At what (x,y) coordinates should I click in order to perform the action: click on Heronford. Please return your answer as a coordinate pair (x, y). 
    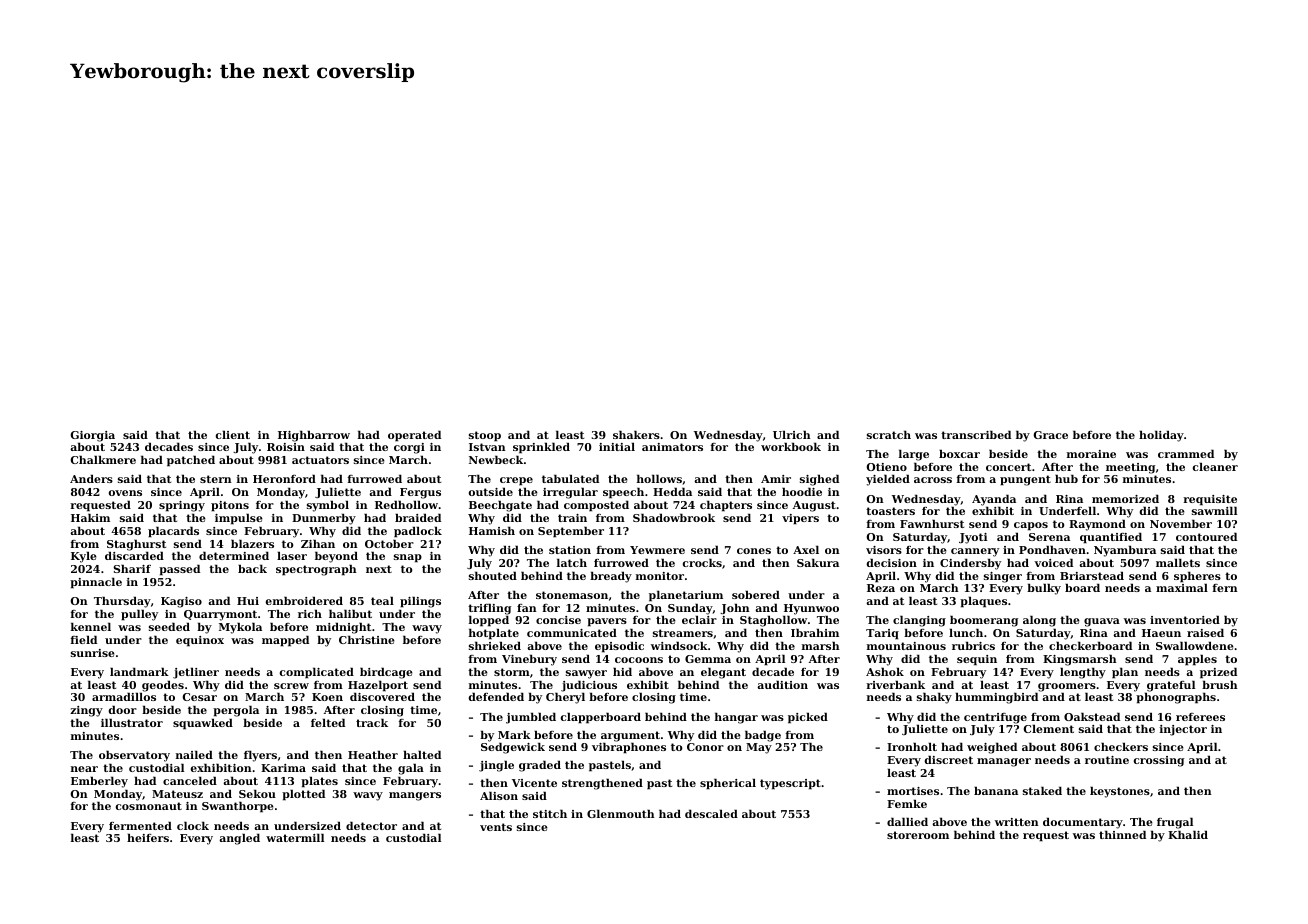
    Looking at the image, I should click on (284, 478).
